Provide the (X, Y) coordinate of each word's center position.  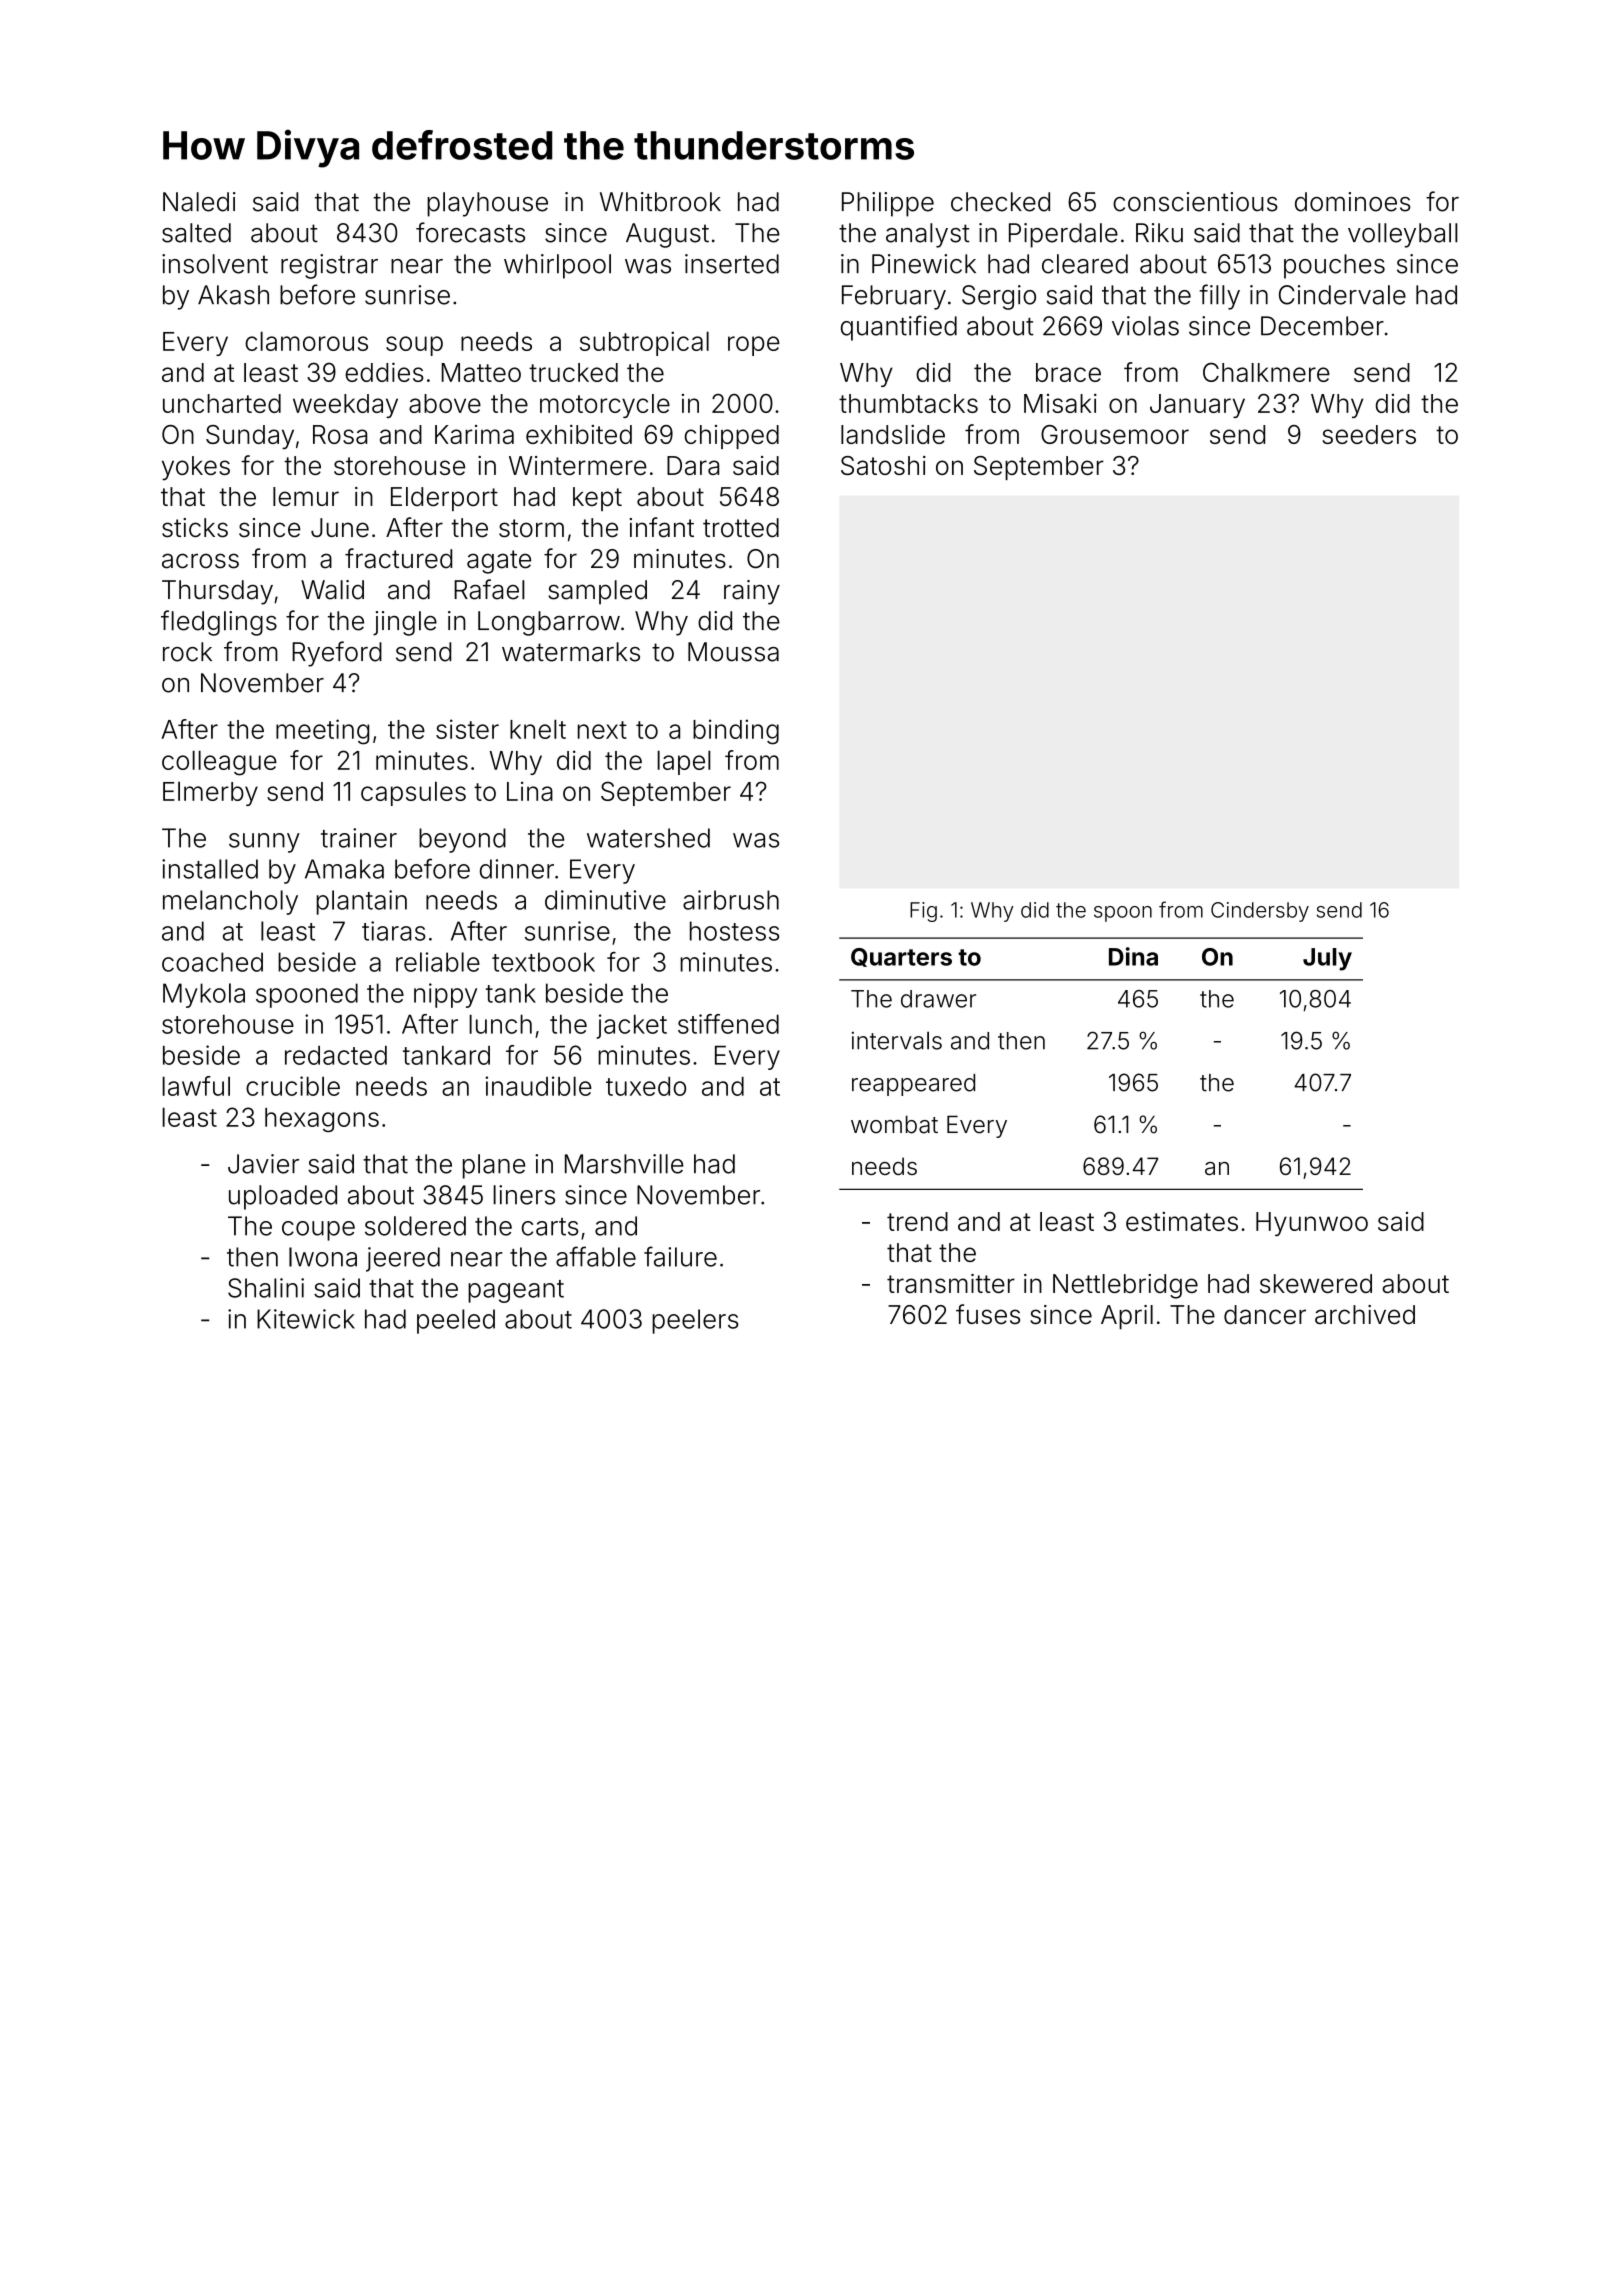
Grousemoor (1115, 434)
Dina (1133, 956)
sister (467, 729)
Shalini (266, 1288)
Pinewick (924, 264)
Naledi (199, 202)
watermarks (571, 652)
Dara (693, 465)
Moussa (733, 652)
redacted (336, 1055)
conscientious (1195, 202)
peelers (695, 1321)
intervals (897, 1040)
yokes (196, 468)
